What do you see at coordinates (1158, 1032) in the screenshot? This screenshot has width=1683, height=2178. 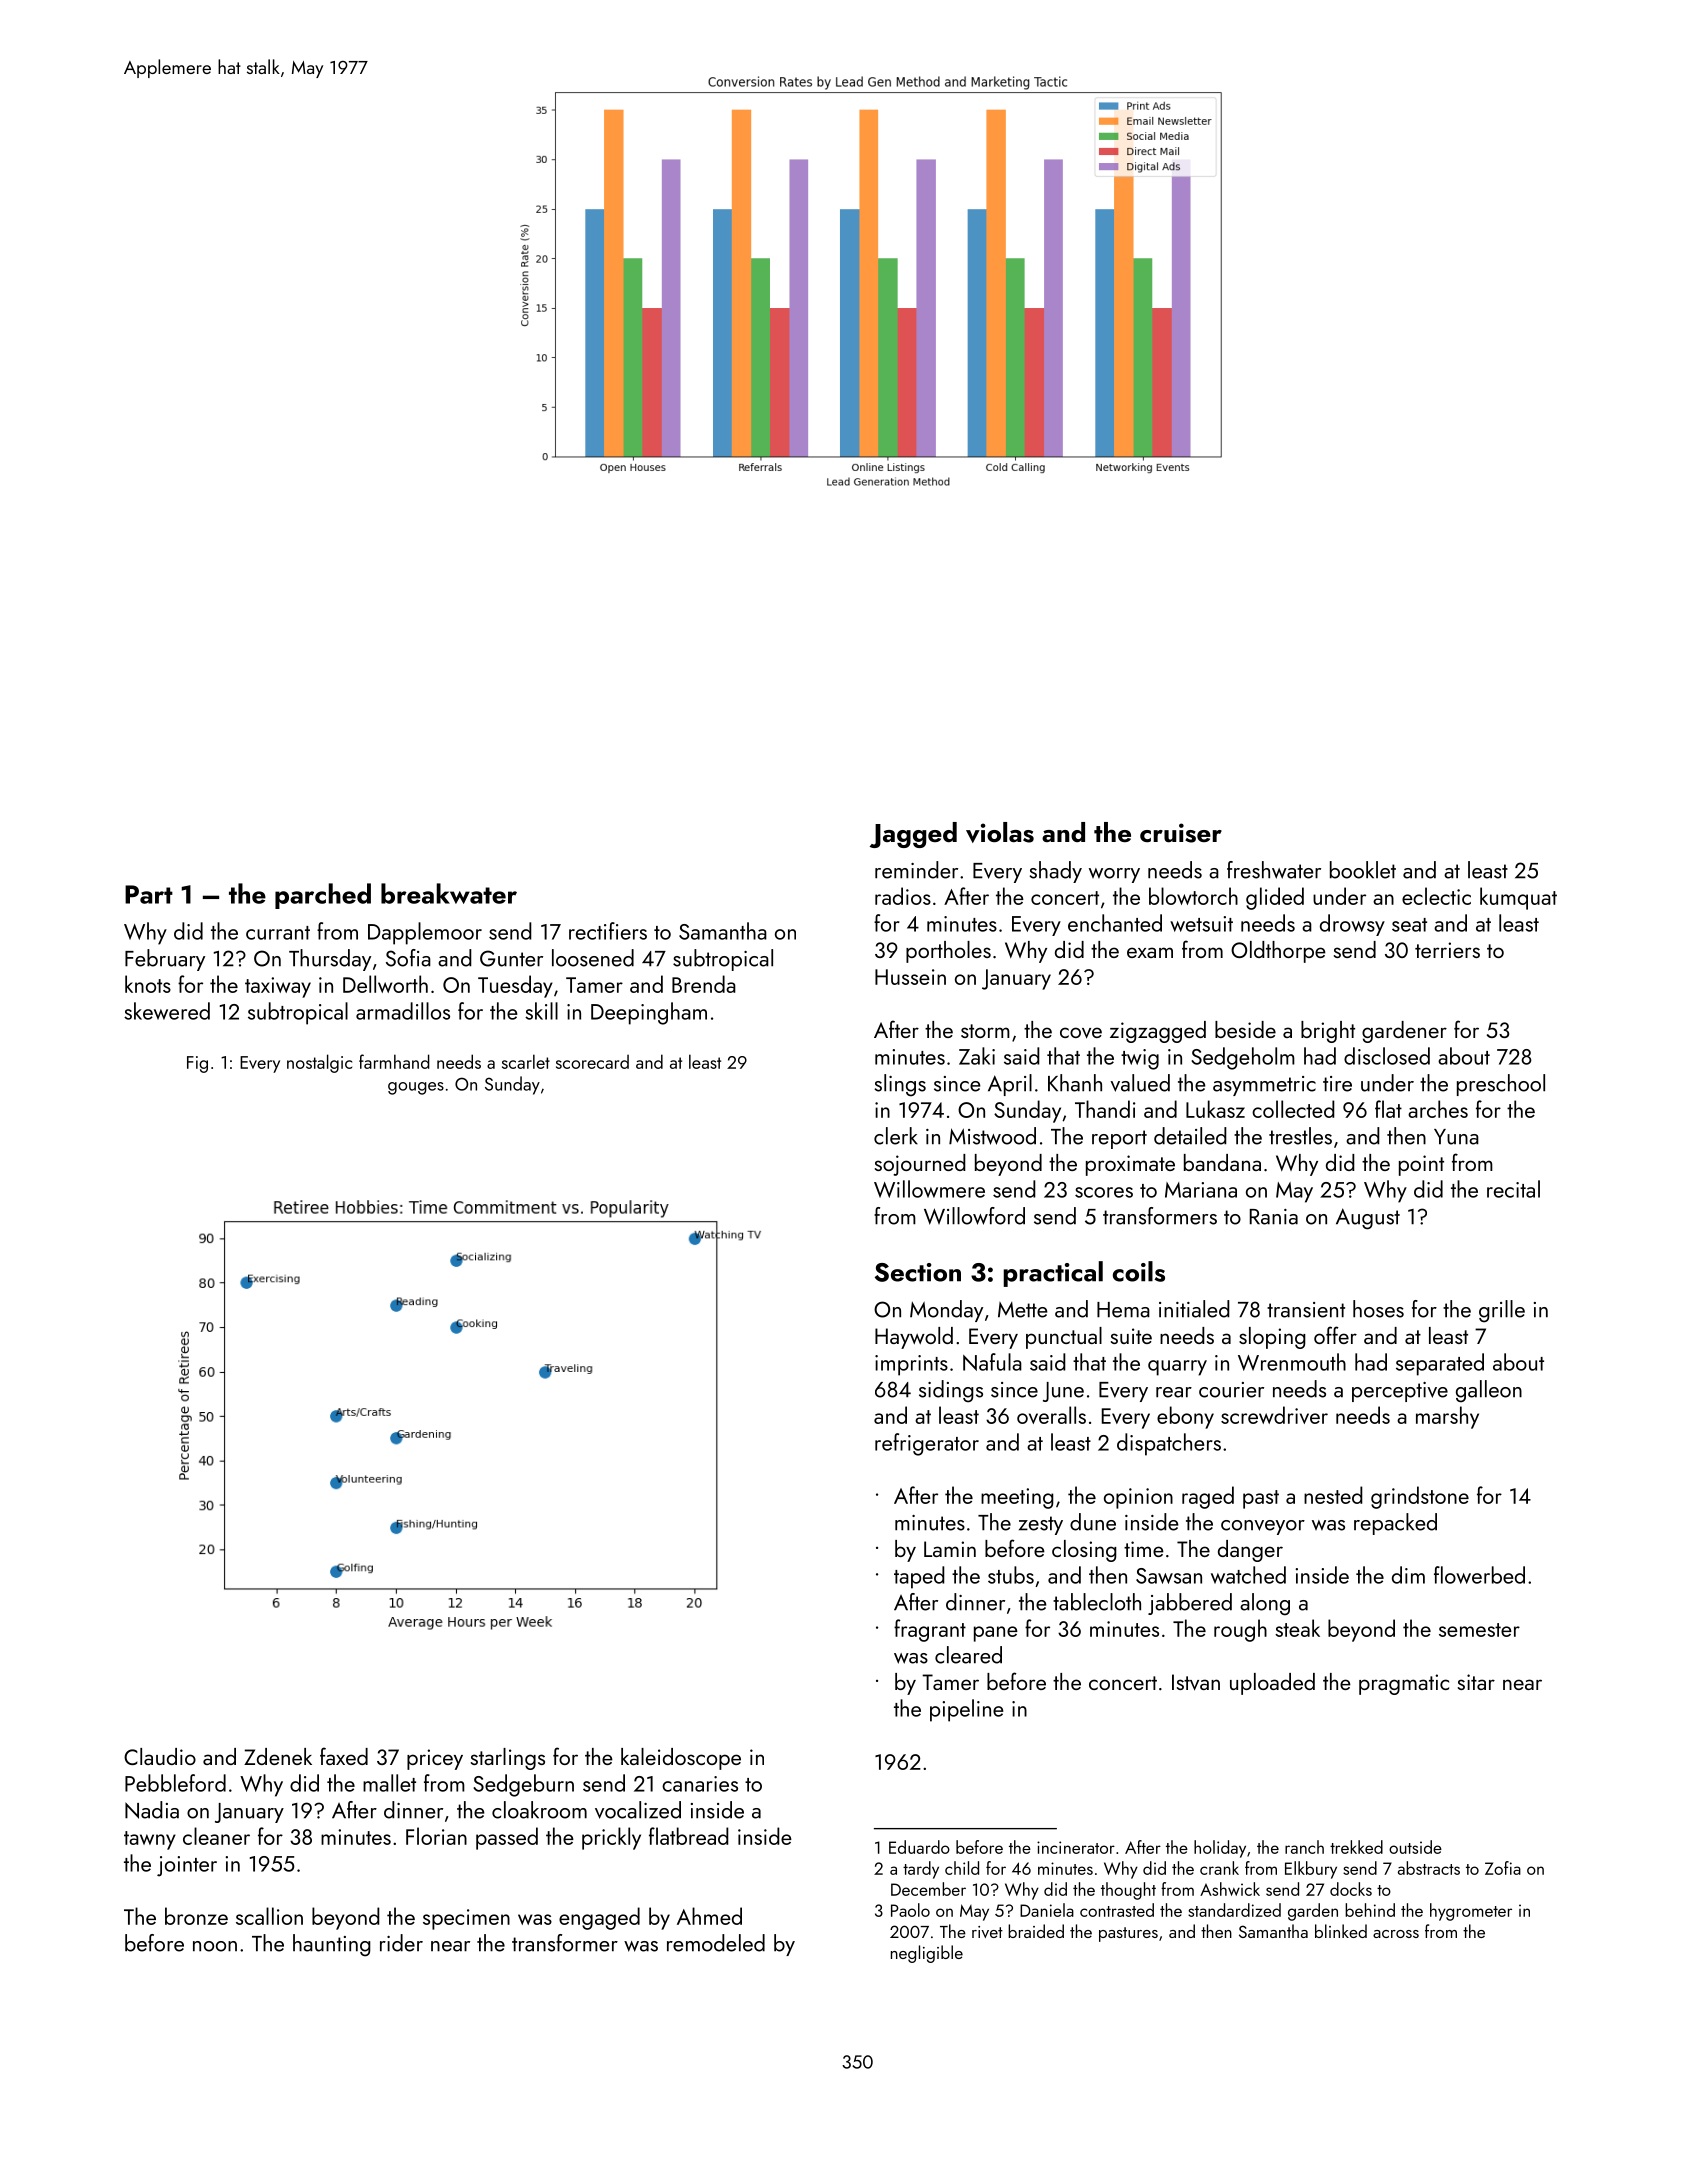 I see `zigzagged` at bounding box center [1158, 1032].
